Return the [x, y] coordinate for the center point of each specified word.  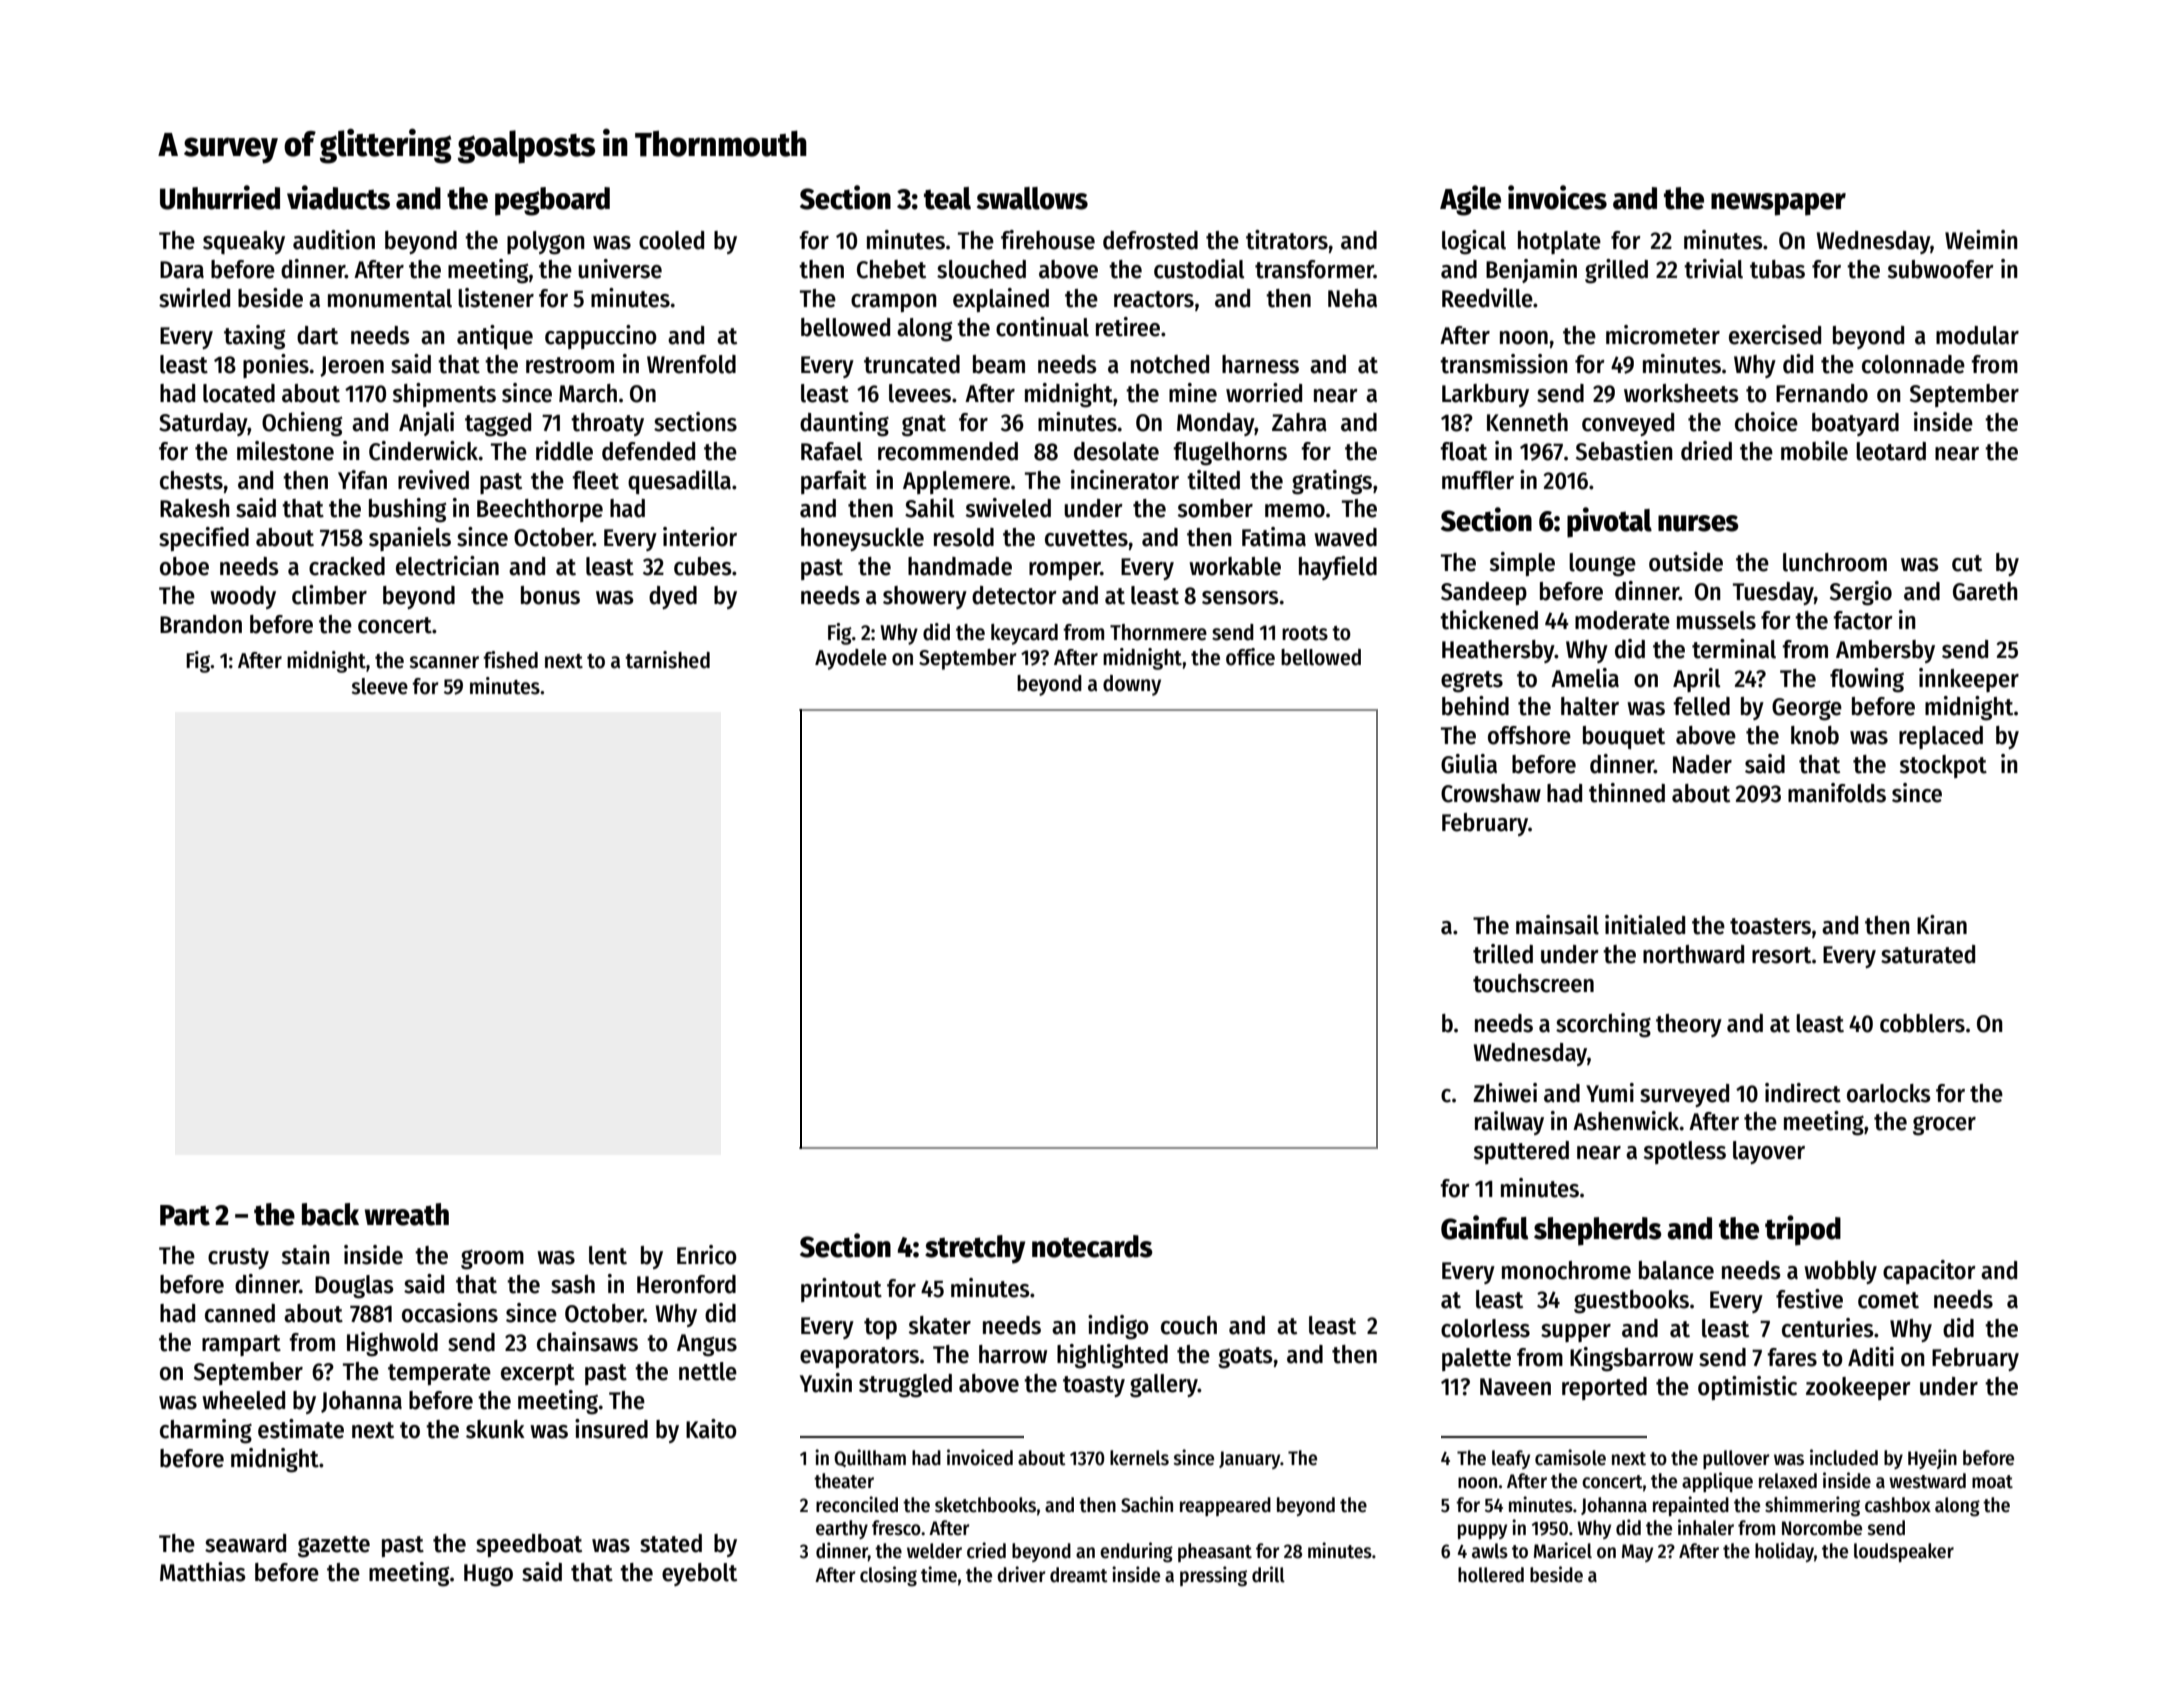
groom [492, 1259]
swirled [194, 298]
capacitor [1929, 1272]
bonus [550, 595]
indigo [1118, 1327]
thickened [1489, 620]
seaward [245, 1543]
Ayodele [851, 659]
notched [1170, 364]
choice [1766, 422]
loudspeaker [1904, 1552]
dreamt [1079, 1575]
